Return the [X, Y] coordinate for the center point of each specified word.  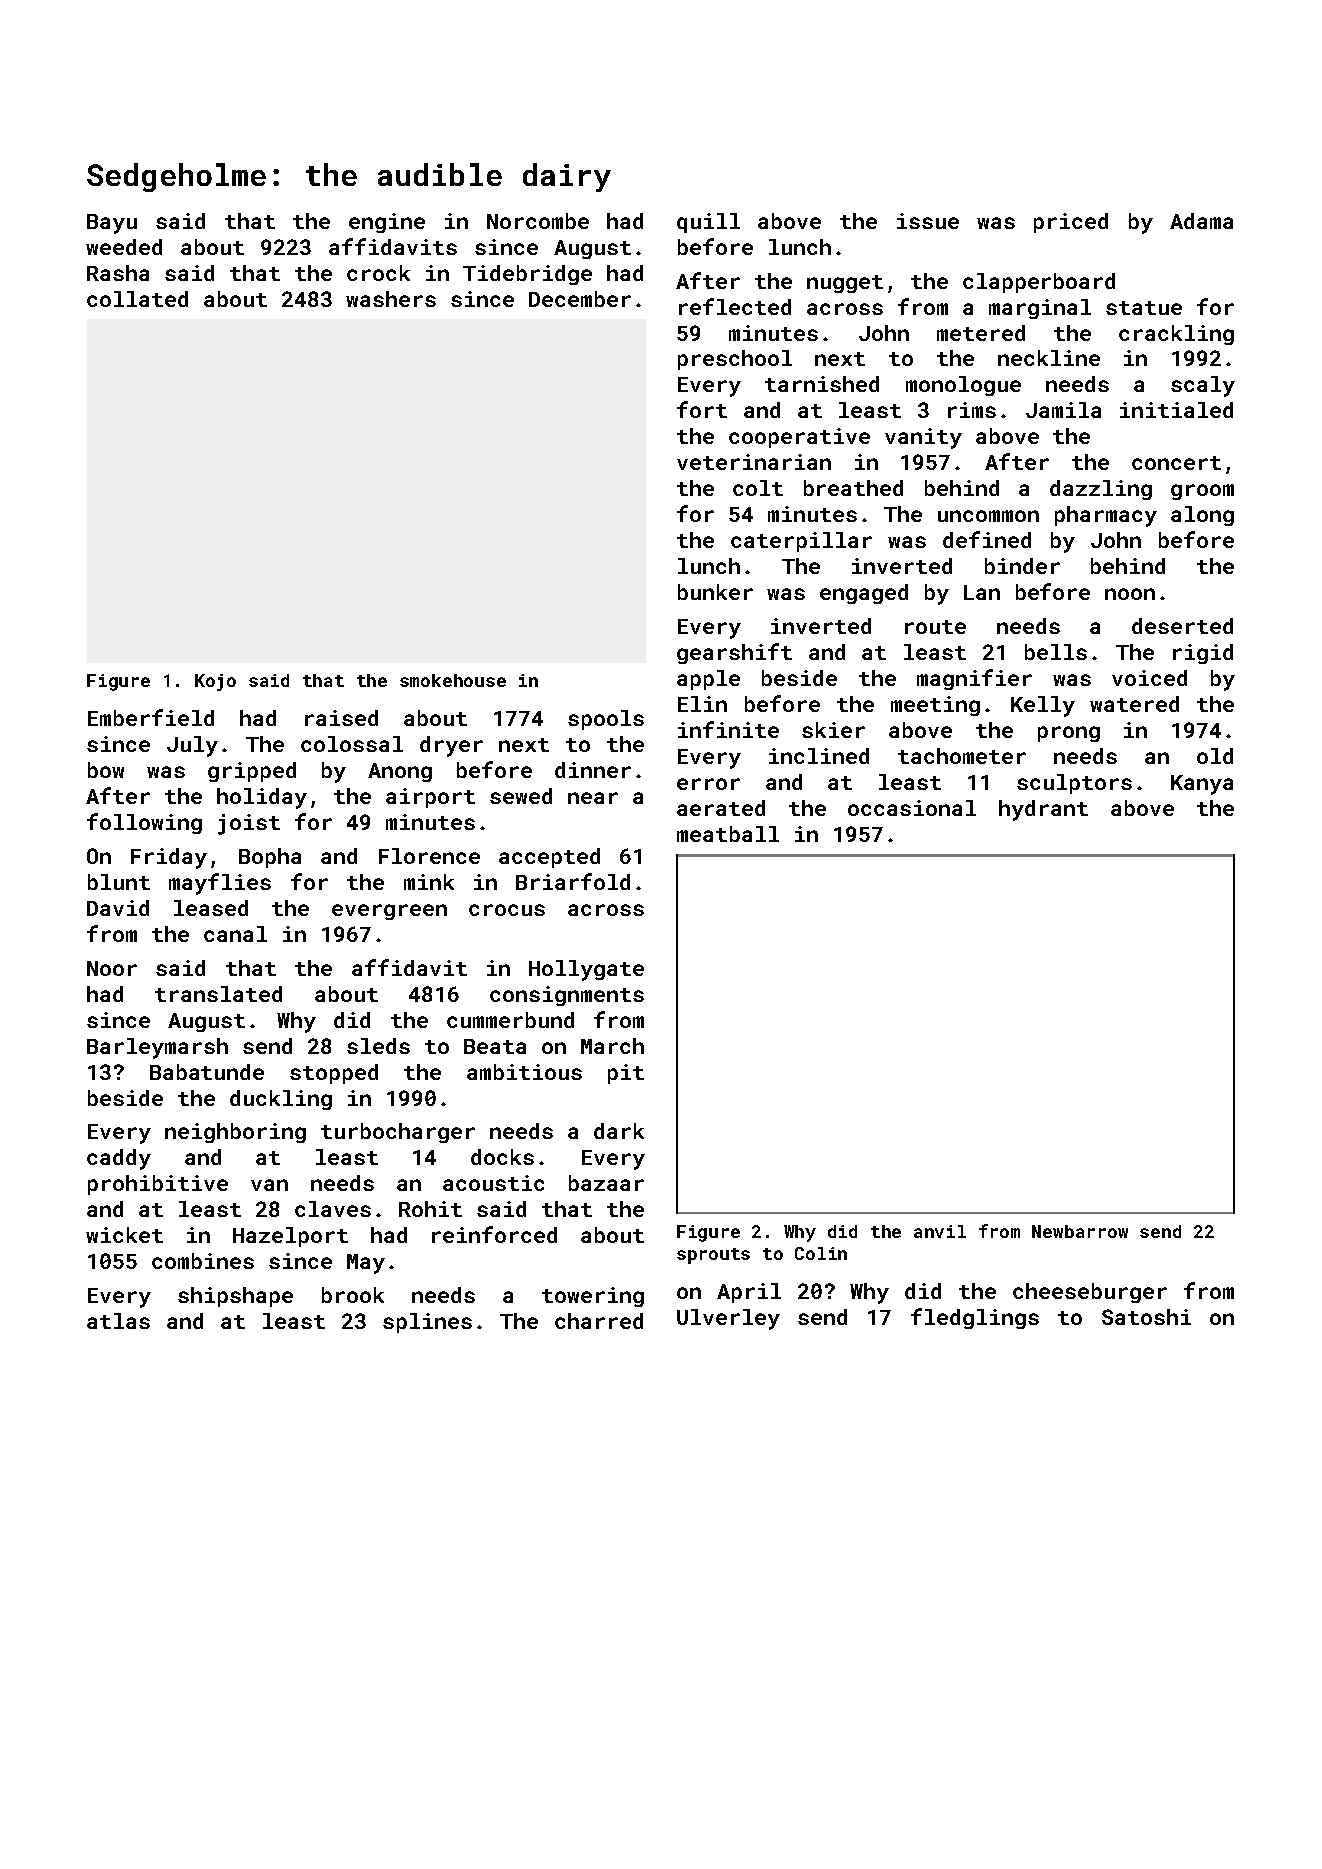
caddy [119, 1159]
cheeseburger [1090, 1293]
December [580, 299]
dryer [451, 746]
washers [391, 299]
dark [619, 1131]
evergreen [389, 912]
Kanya [1202, 785]
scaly [1203, 386]
